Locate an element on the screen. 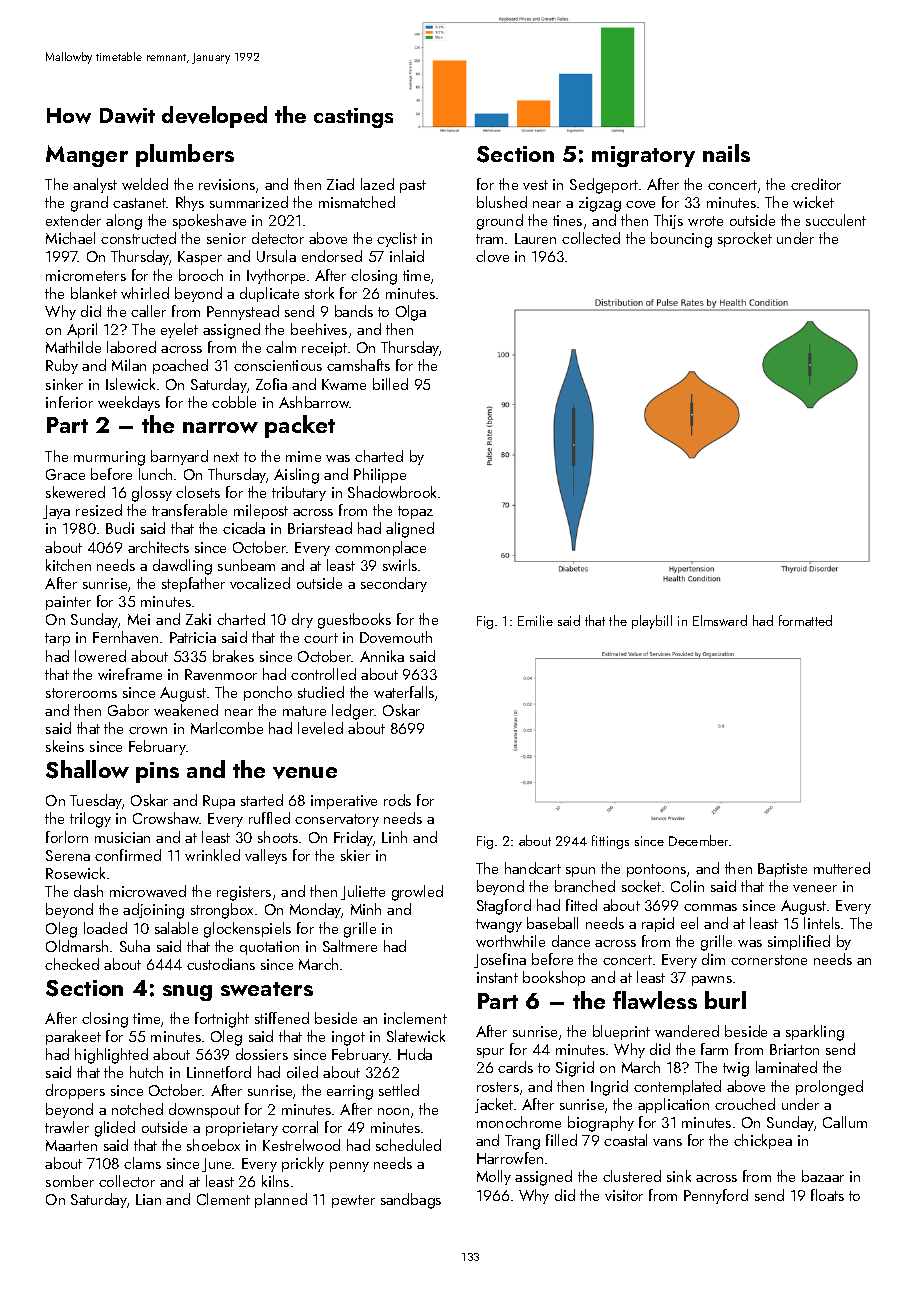 The image size is (924, 1308). vans is located at coordinates (667, 1142).
